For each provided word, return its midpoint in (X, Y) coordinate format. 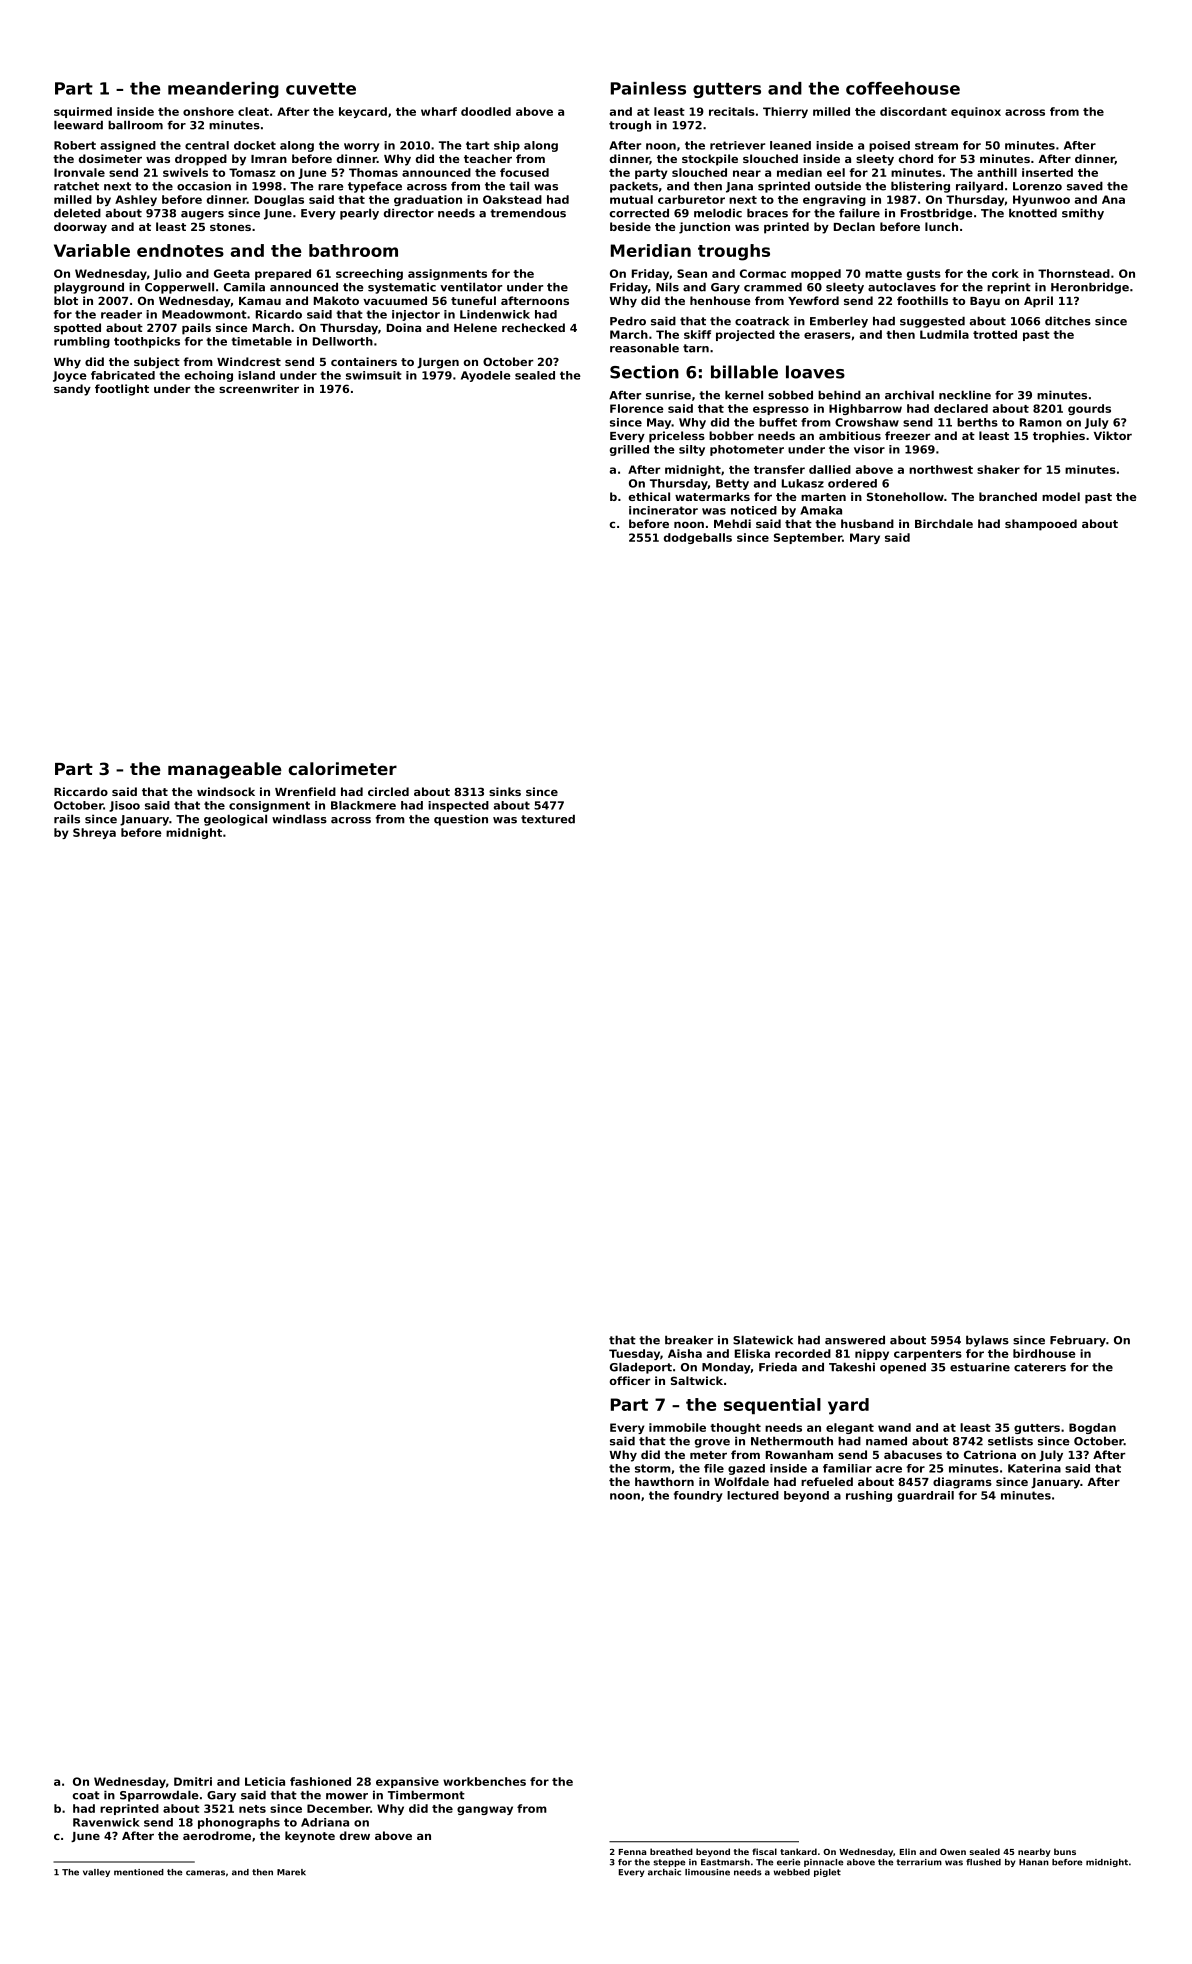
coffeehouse (903, 88)
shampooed (1041, 525)
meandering (223, 90)
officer (630, 1380)
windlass (299, 819)
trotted (995, 334)
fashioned (320, 1781)
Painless (648, 88)
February (1078, 1341)
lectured (753, 1495)
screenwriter (259, 388)
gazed (746, 1469)
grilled (629, 450)
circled (388, 791)
